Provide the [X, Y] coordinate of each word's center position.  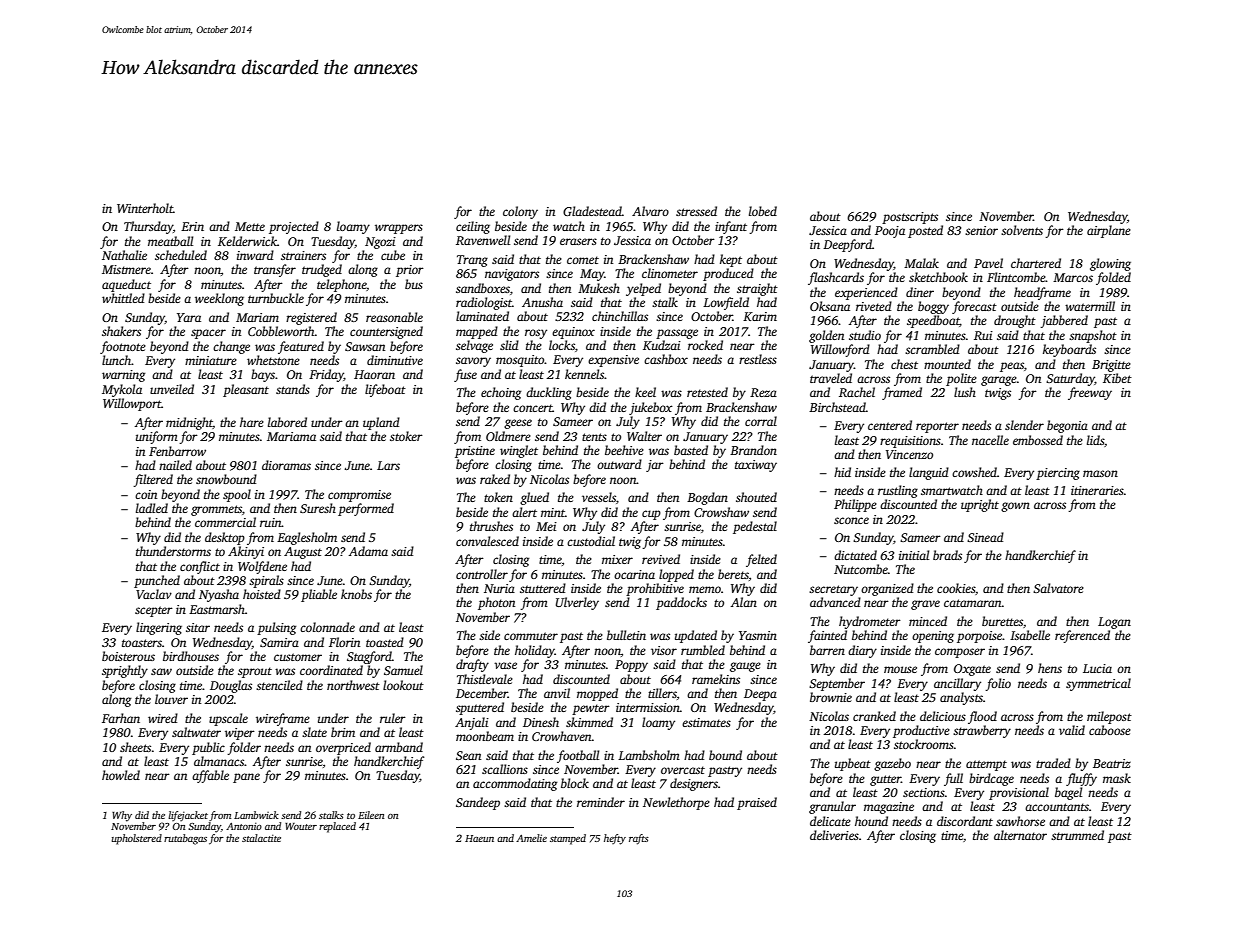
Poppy [631, 666]
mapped [477, 332]
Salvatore [1058, 588]
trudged [322, 270]
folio [998, 684]
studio [865, 335]
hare [252, 422]
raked [495, 479]
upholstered [137, 839]
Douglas [231, 686]
